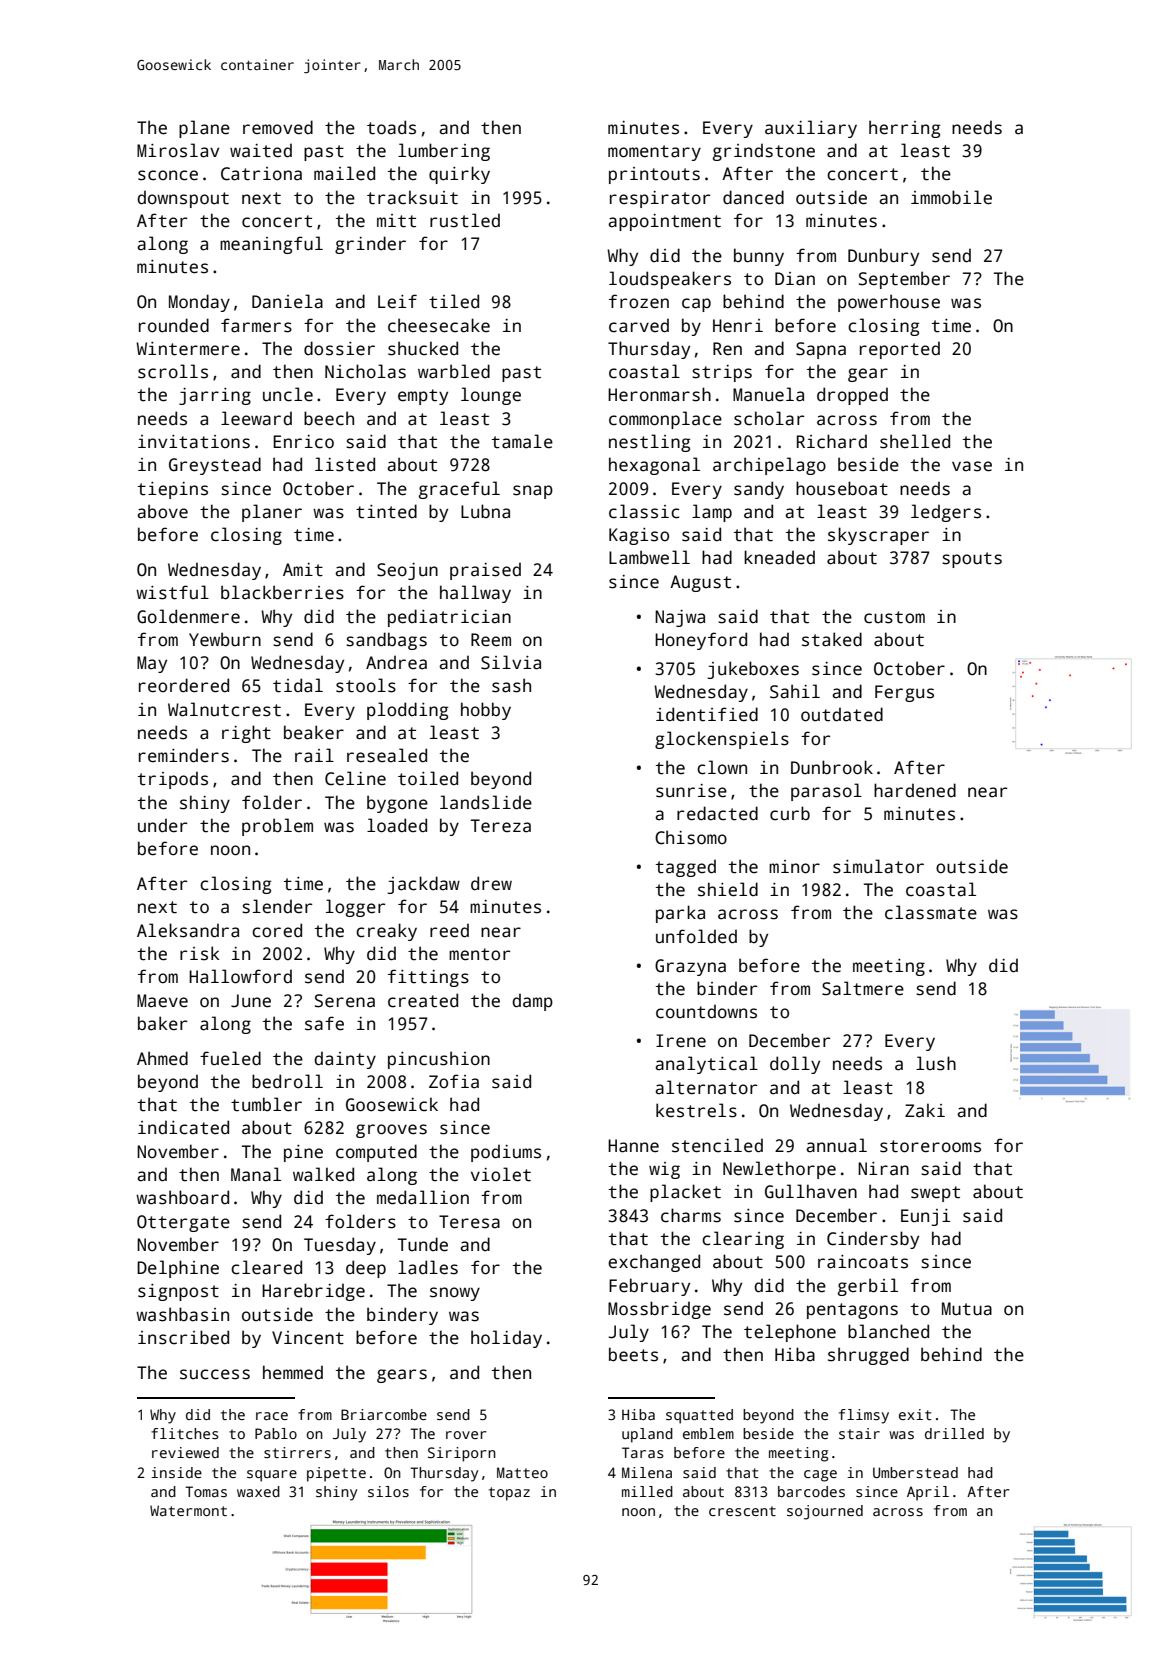 This document has height=1654, width=1165. Describe the element at coordinates (444, 152) in the document. I see `lumbering` at that location.
